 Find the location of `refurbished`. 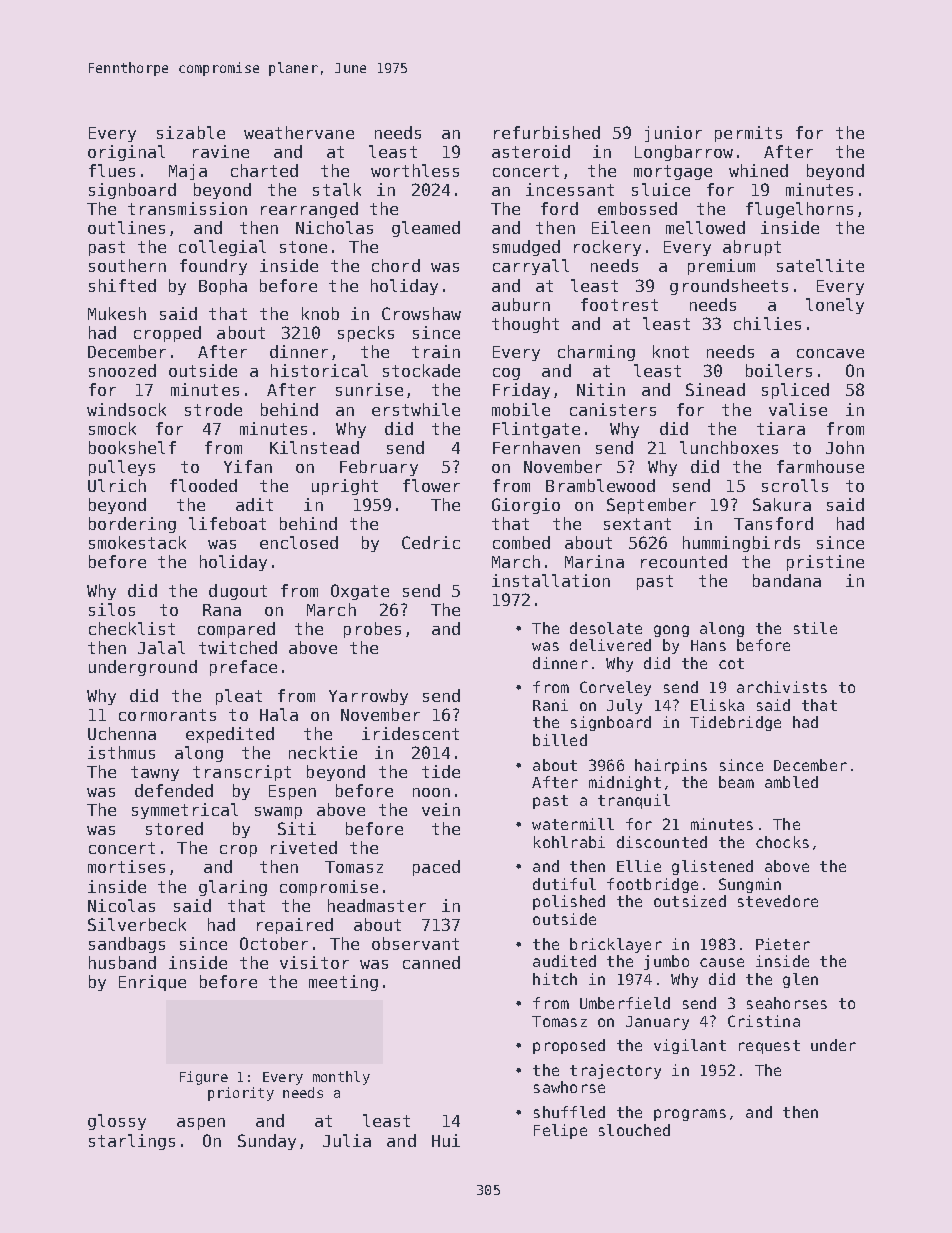

refurbished is located at coordinates (547, 132).
